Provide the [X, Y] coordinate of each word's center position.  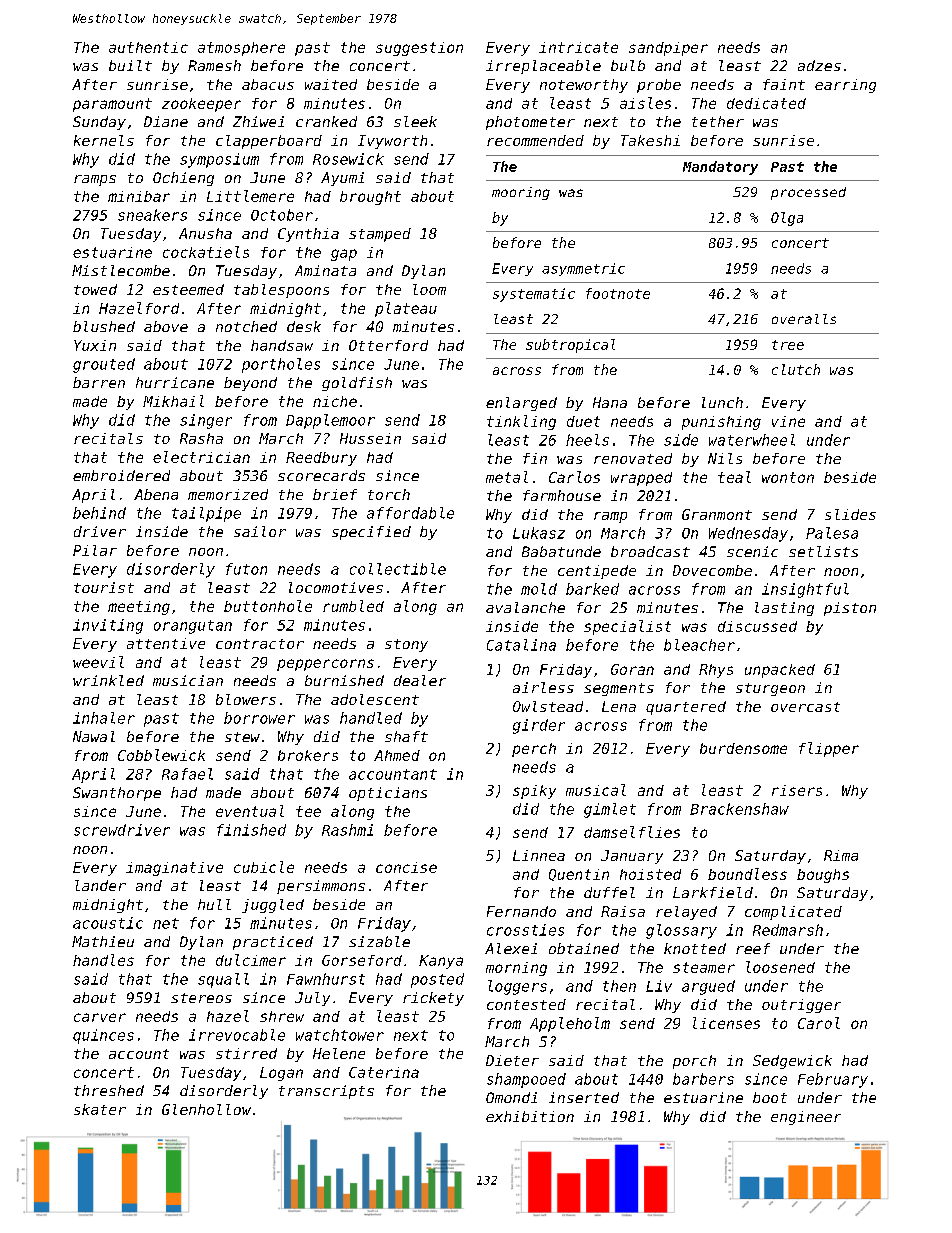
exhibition [530, 1116]
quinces [103, 1036]
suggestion [419, 49]
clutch [796, 369]
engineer [806, 1118]
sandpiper [668, 49]
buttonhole [268, 606]
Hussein [370, 438]
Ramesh [214, 65]
